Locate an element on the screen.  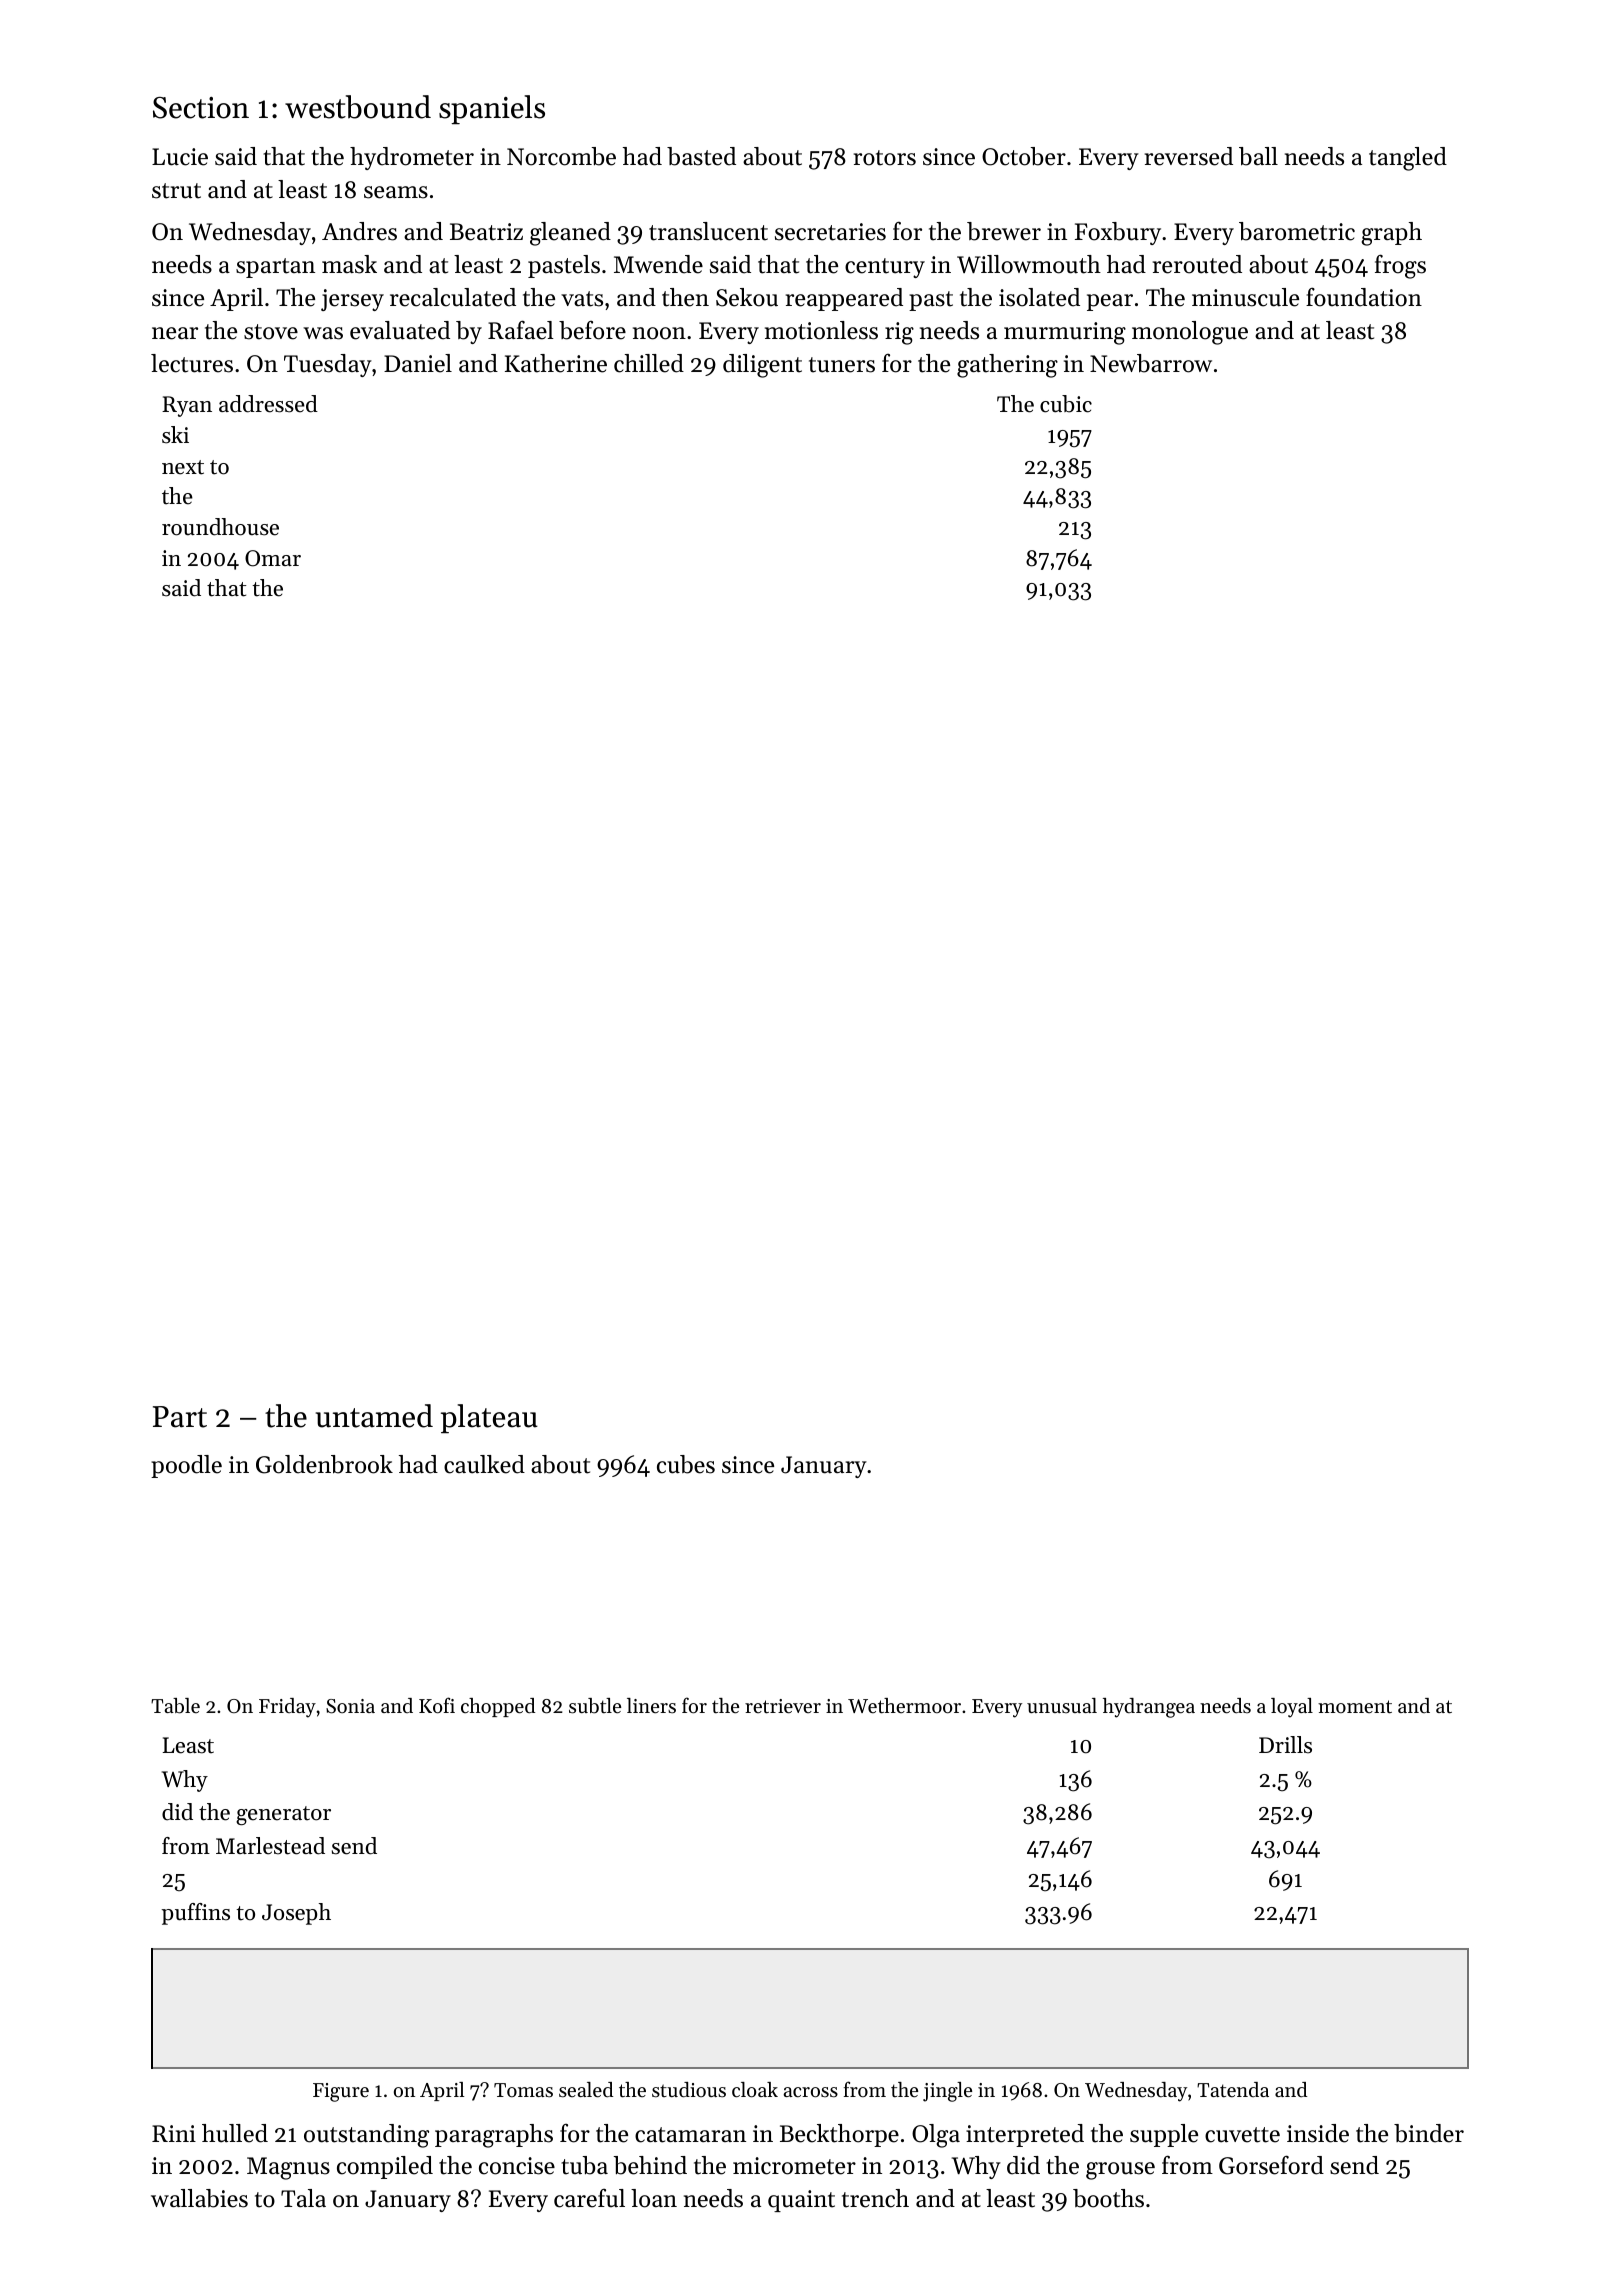
hydrangea is located at coordinates (1149, 1708).
